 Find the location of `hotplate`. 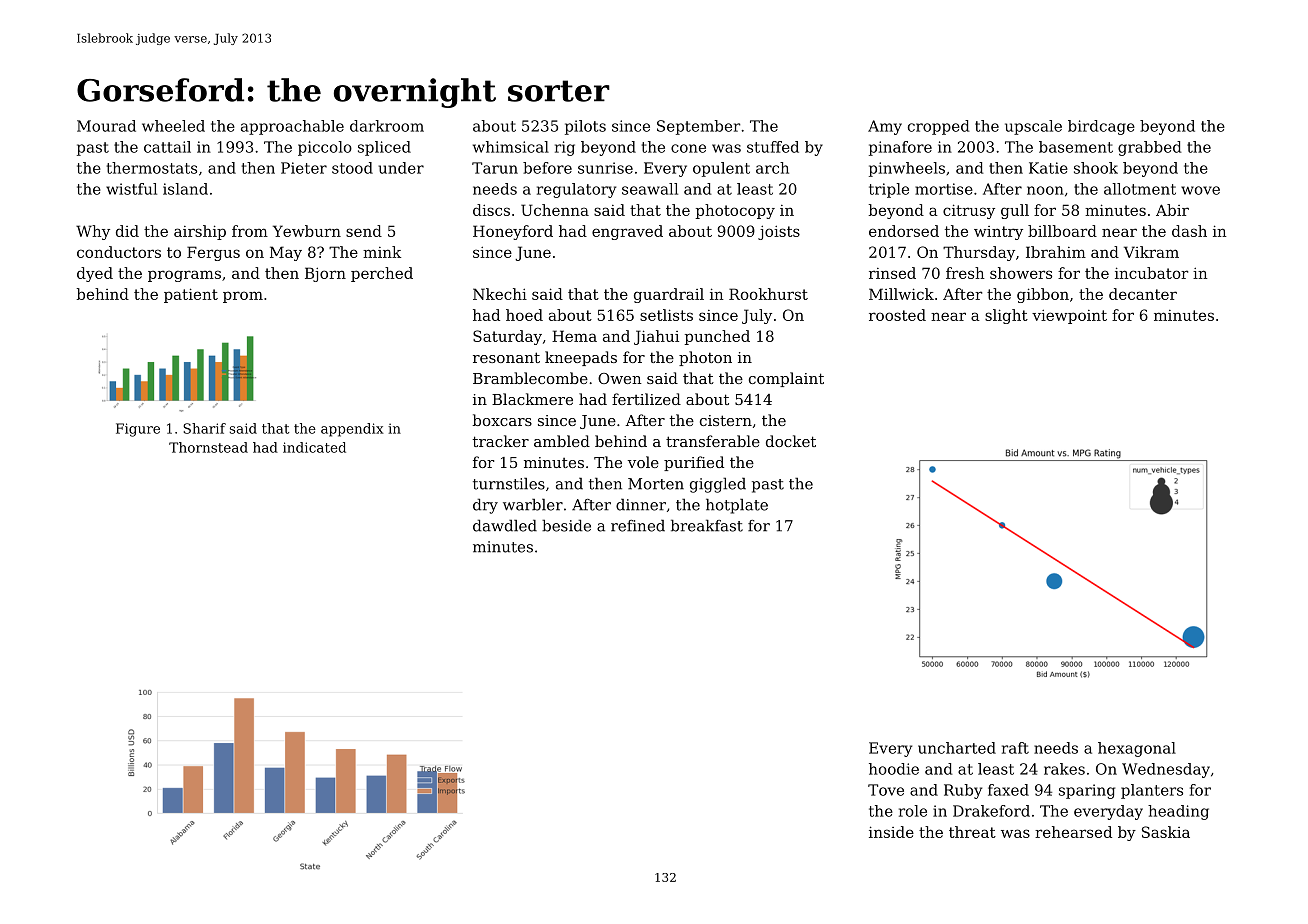

hotplate is located at coordinates (737, 506).
